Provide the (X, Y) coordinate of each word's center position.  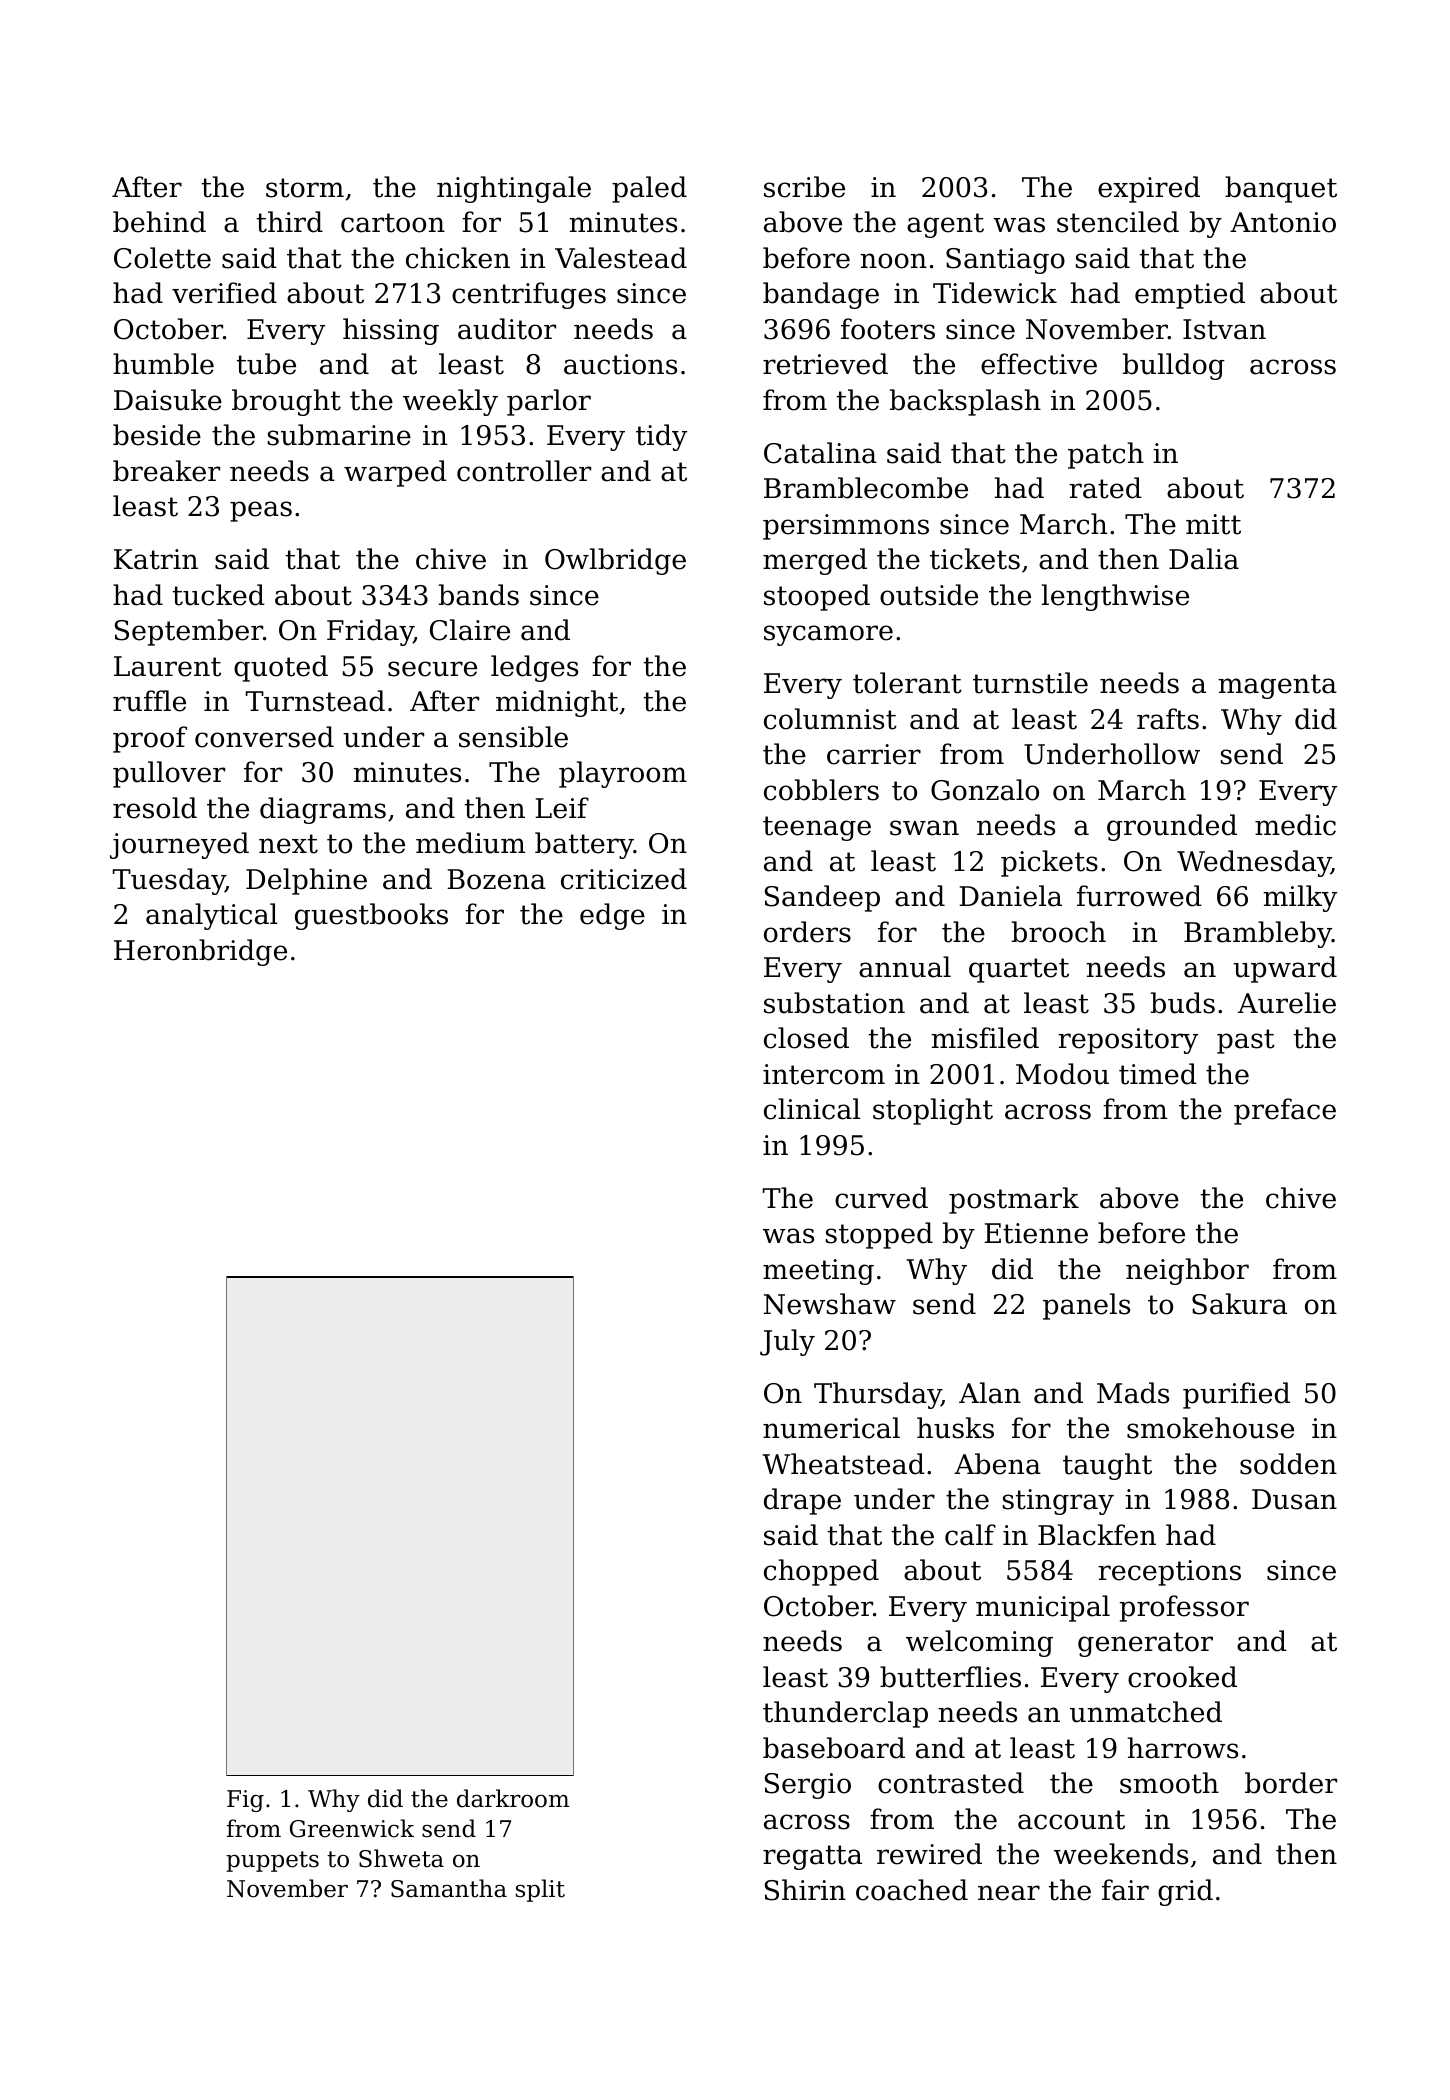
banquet (1281, 189)
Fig (245, 1801)
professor (1184, 1608)
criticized (624, 879)
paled (649, 189)
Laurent (167, 666)
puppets (272, 1861)
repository (1128, 1041)
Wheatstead (843, 1464)
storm (305, 188)
